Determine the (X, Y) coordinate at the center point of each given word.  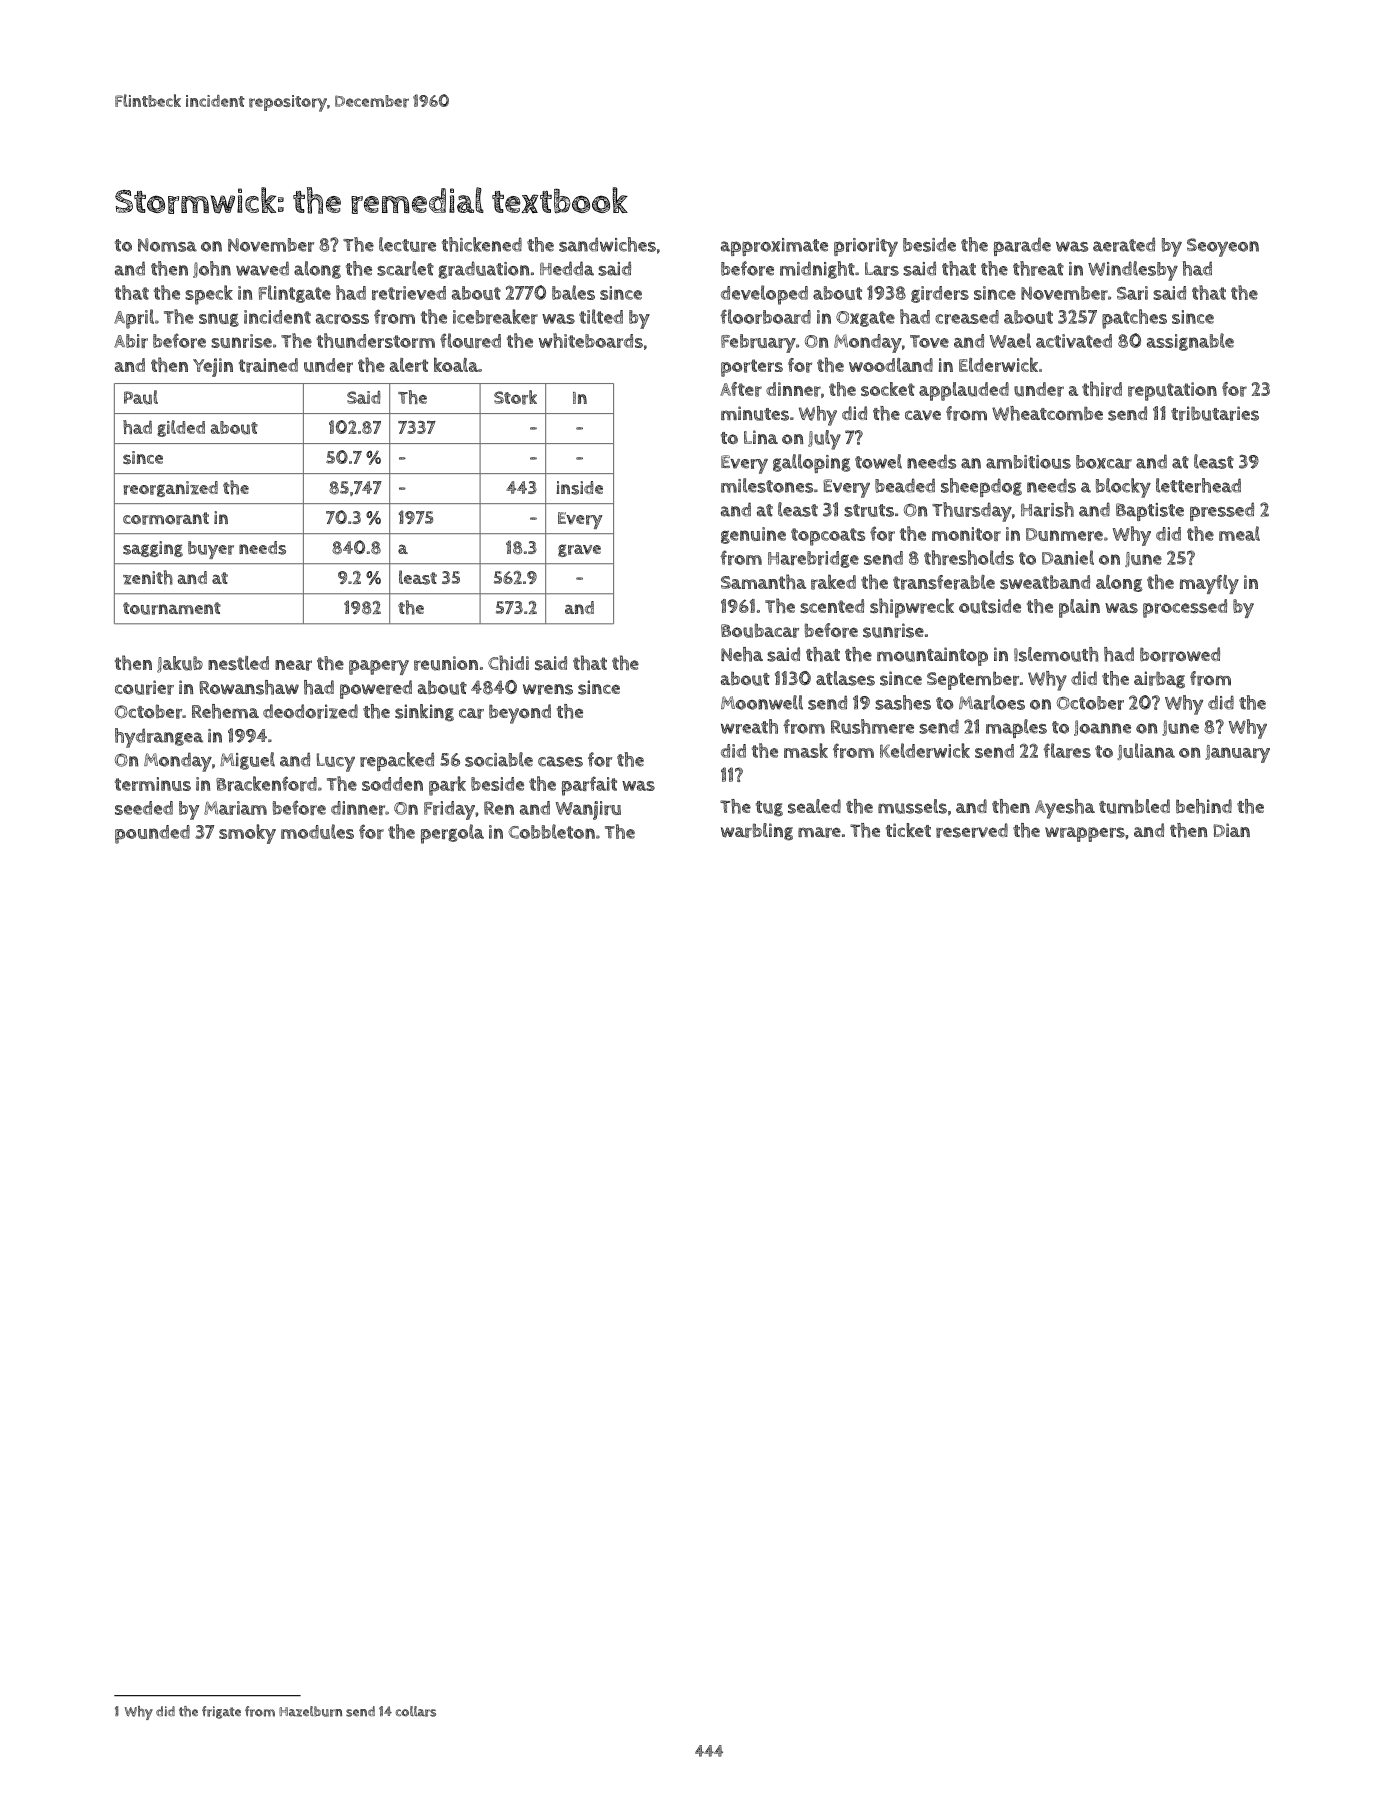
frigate (221, 1712)
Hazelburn (310, 1711)
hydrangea (159, 738)
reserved (972, 830)
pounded (152, 834)
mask (806, 750)
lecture (407, 244)
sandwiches (607, 244)
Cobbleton (551, 831)
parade (1022, 246)
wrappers (1085, 834)
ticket (908, 830)
